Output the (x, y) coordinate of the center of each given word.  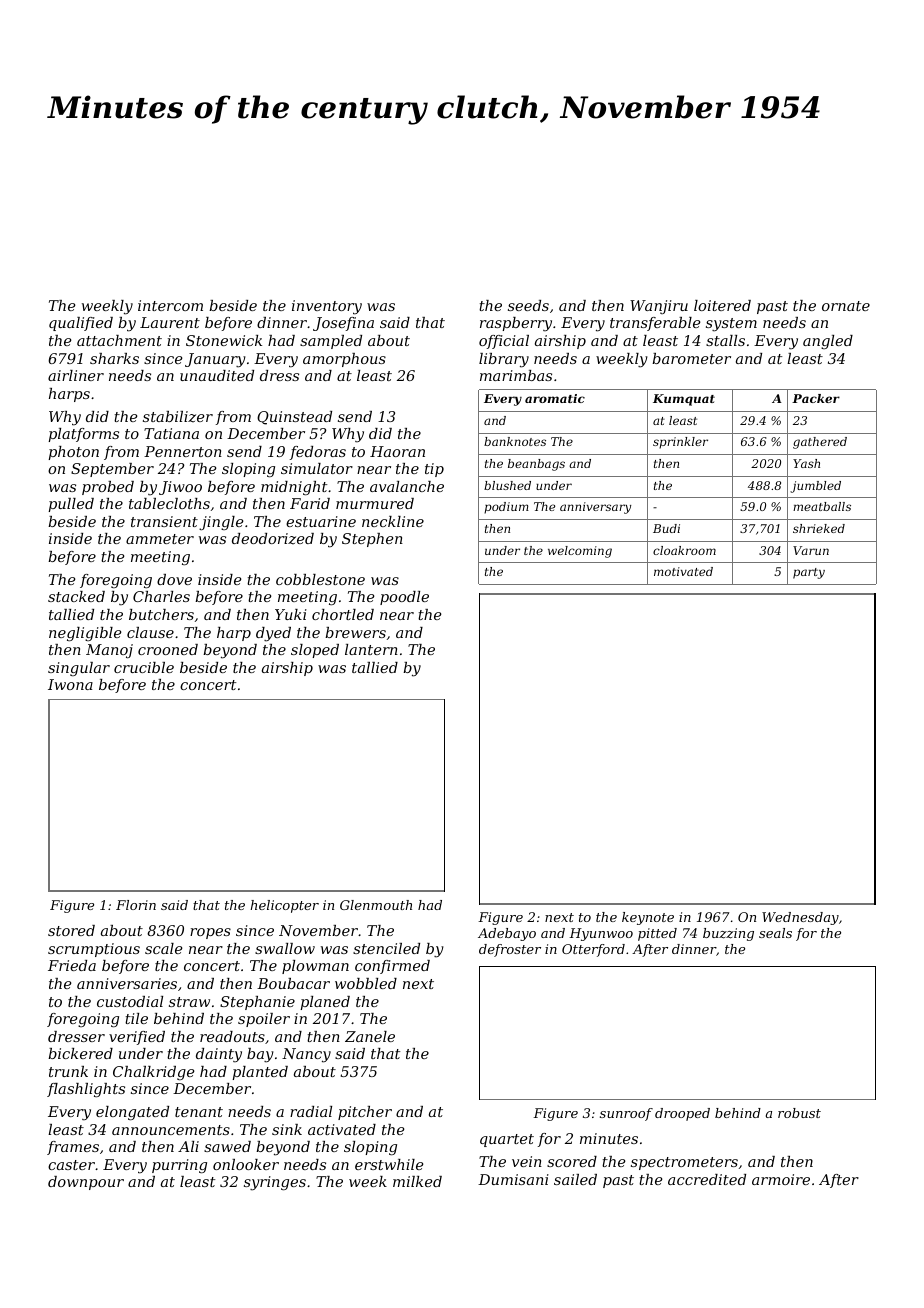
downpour (86, 1183)
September (112, 470)
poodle (404, 598)
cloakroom (684, 550)
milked (417, 1181)
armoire (781, 1179)
